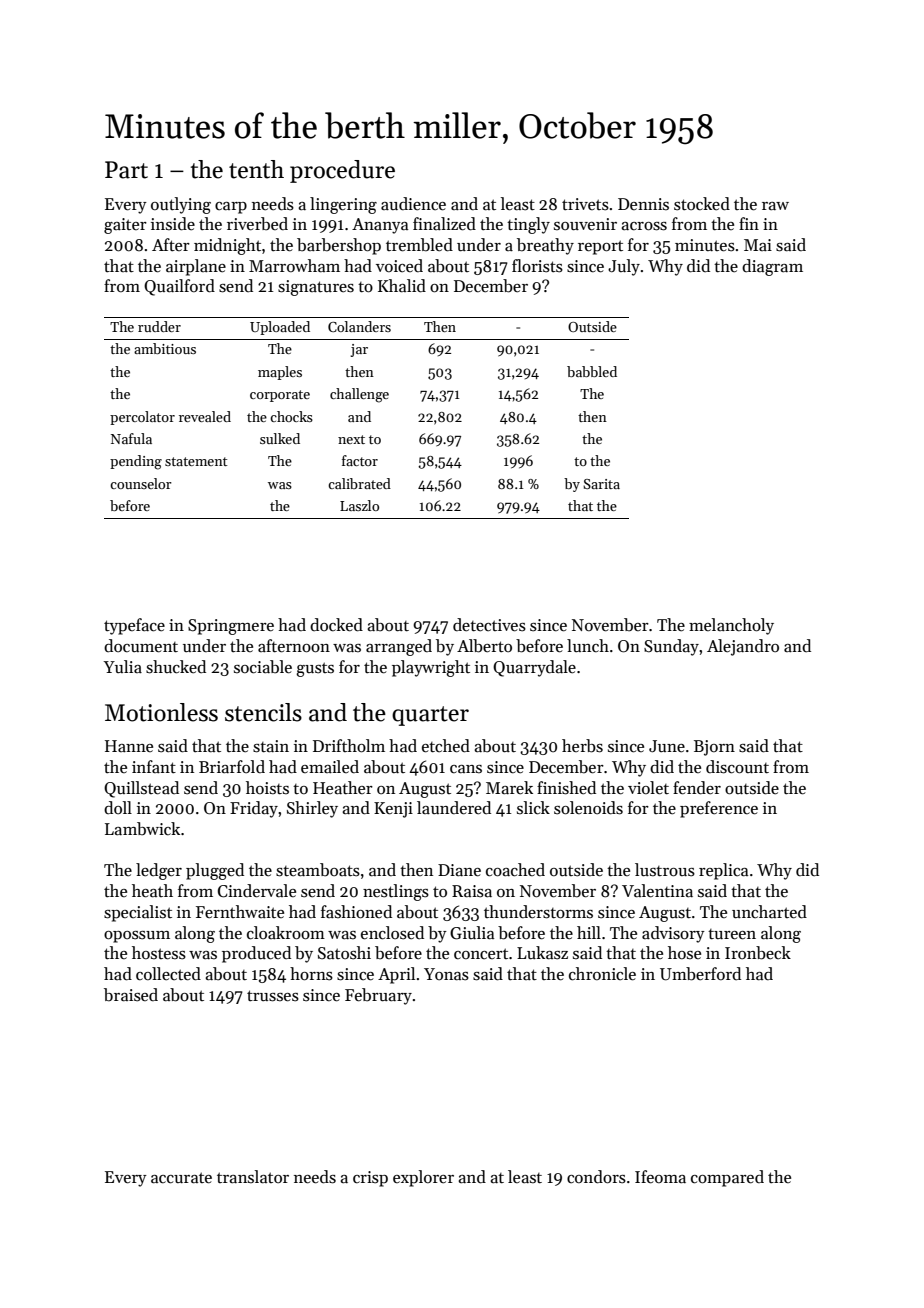 This screenshot has width=924, height=1308. Describe the element at coordinates (294, 266) in the screenshot. I see `Marrowham` at that location.
